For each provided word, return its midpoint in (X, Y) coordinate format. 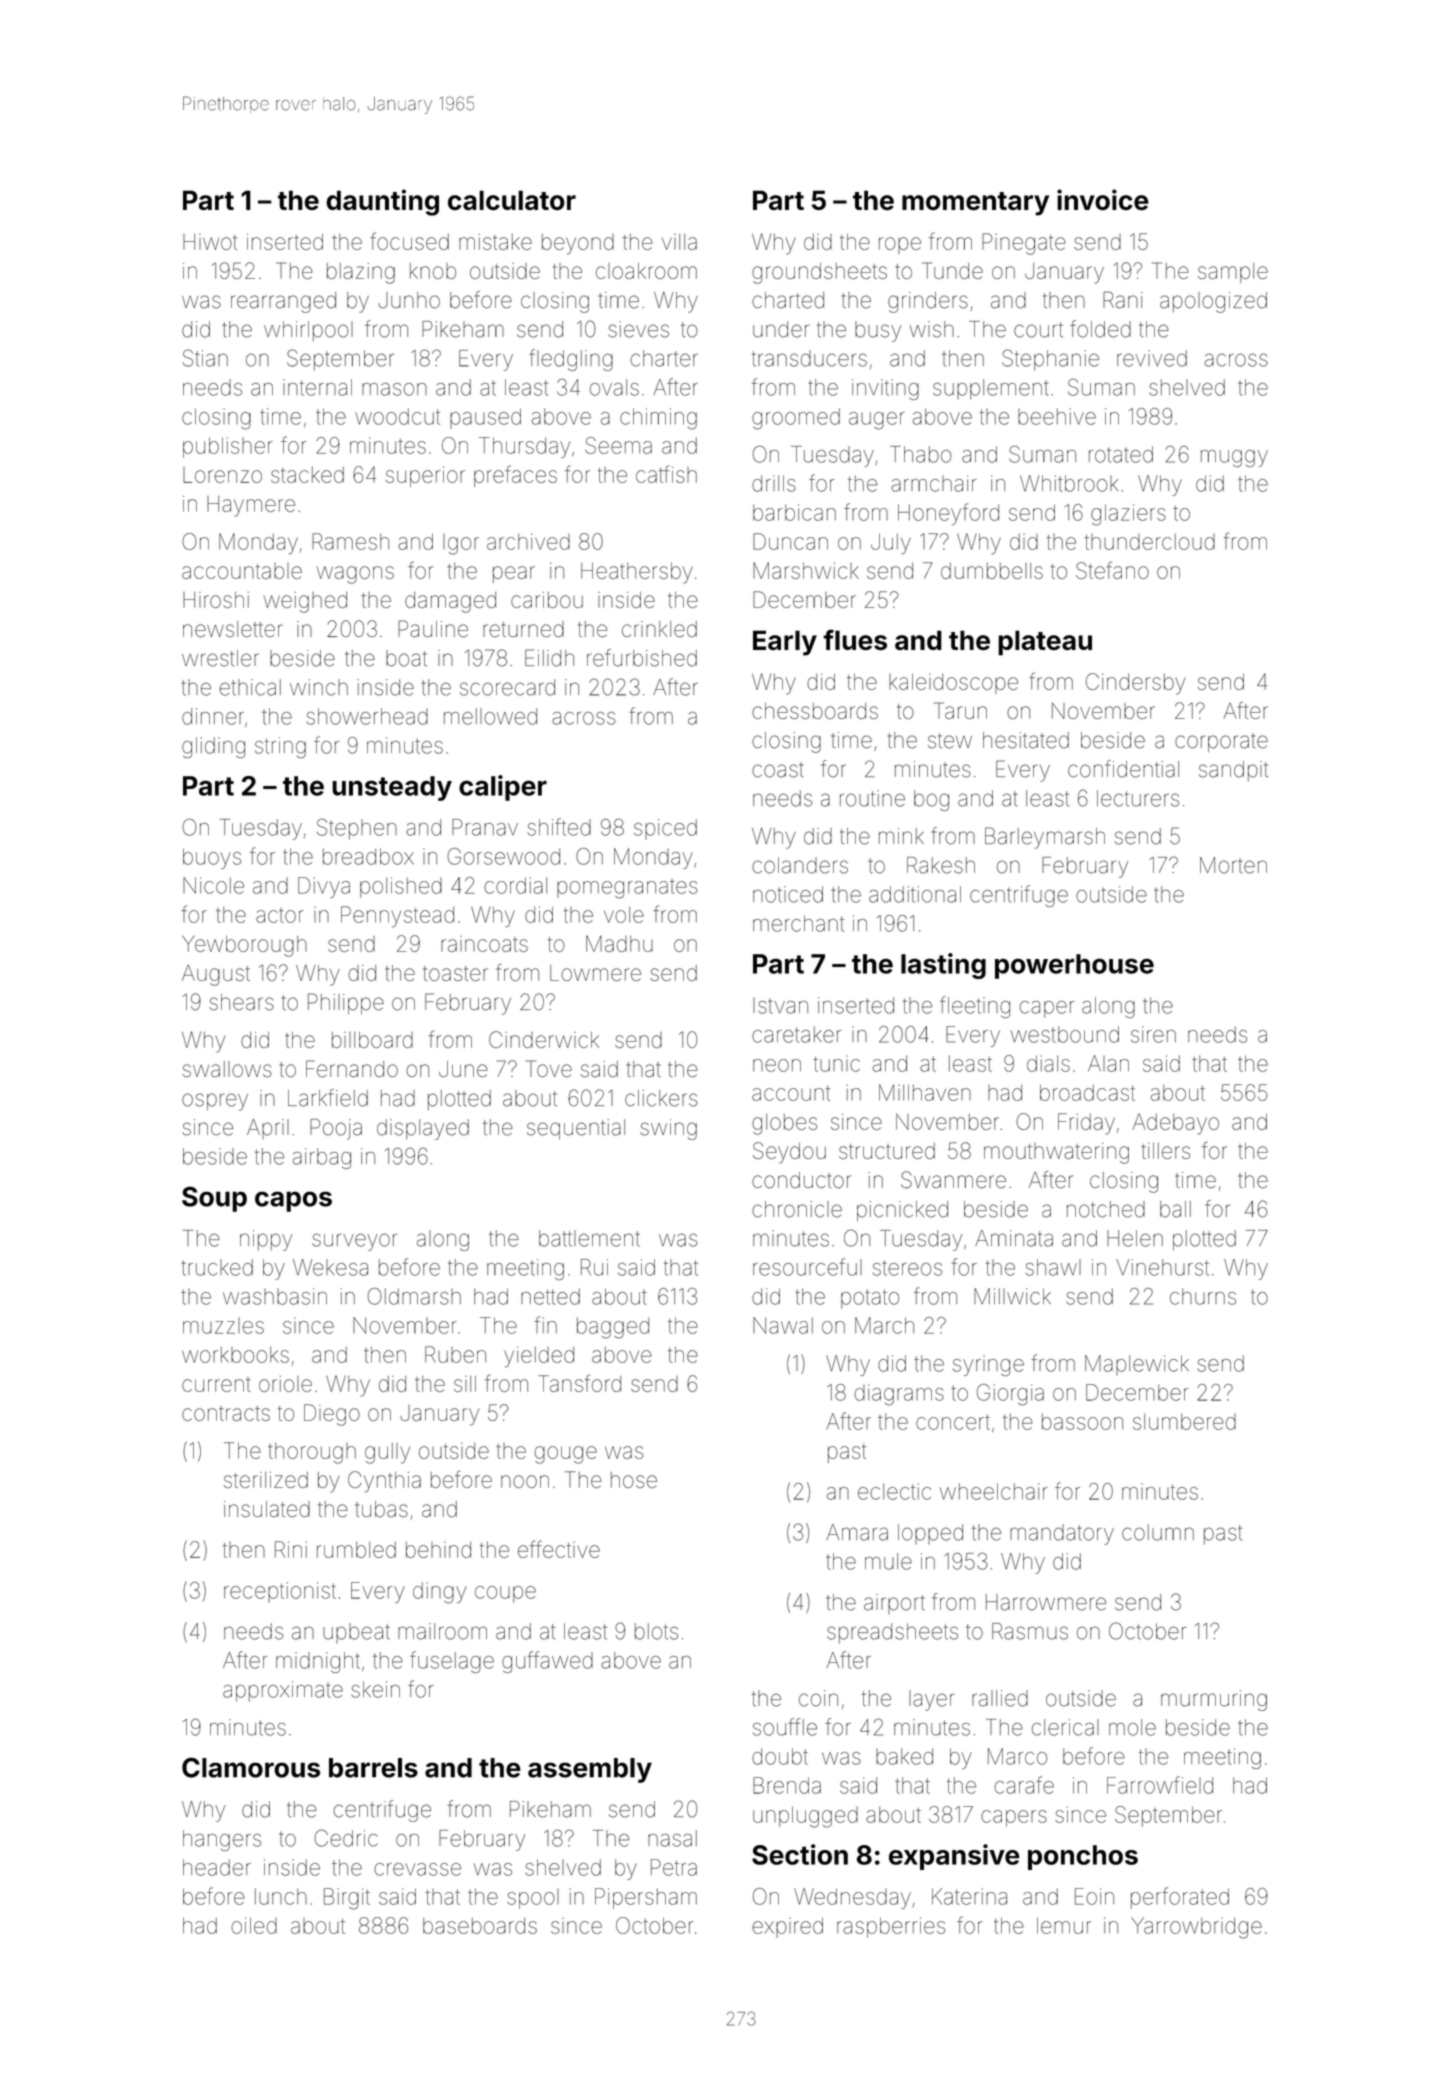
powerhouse (1074, 966)
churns (1203, 1296)
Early (785, 643)
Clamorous (251, 1767)
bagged (613, 1328)
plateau (1045, 643)
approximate (283, 1691)
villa (679, 242)
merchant (798, 923)
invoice (1103, 200)
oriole (285, 1384)
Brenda (787, 1785)
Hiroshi (216, 600)
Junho (409, 300)
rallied (1000, 1698)
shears (241, 1002)
